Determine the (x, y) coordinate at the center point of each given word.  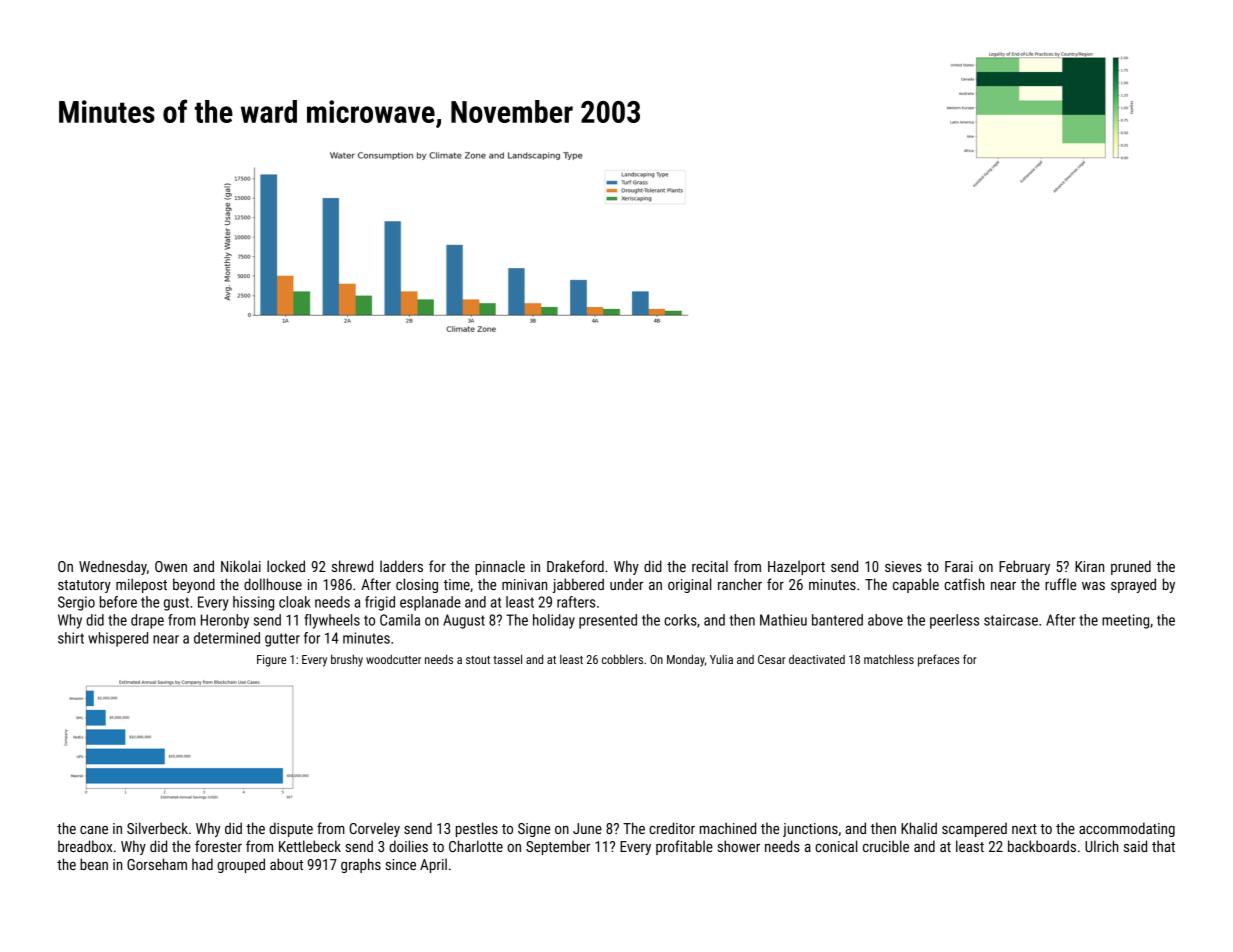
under (626, 584)
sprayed (1133, 585)
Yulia (721, 659)
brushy (347, 660)
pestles (477, 829)
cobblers (622, 659)
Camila (400, 620)
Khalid (919, 828)
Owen (171, 566)
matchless (889, 659)
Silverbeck (157, 828)
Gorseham (157, 864)
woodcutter (393, 659)
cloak (295, 602)
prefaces (938, 660)
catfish (964, 584)
